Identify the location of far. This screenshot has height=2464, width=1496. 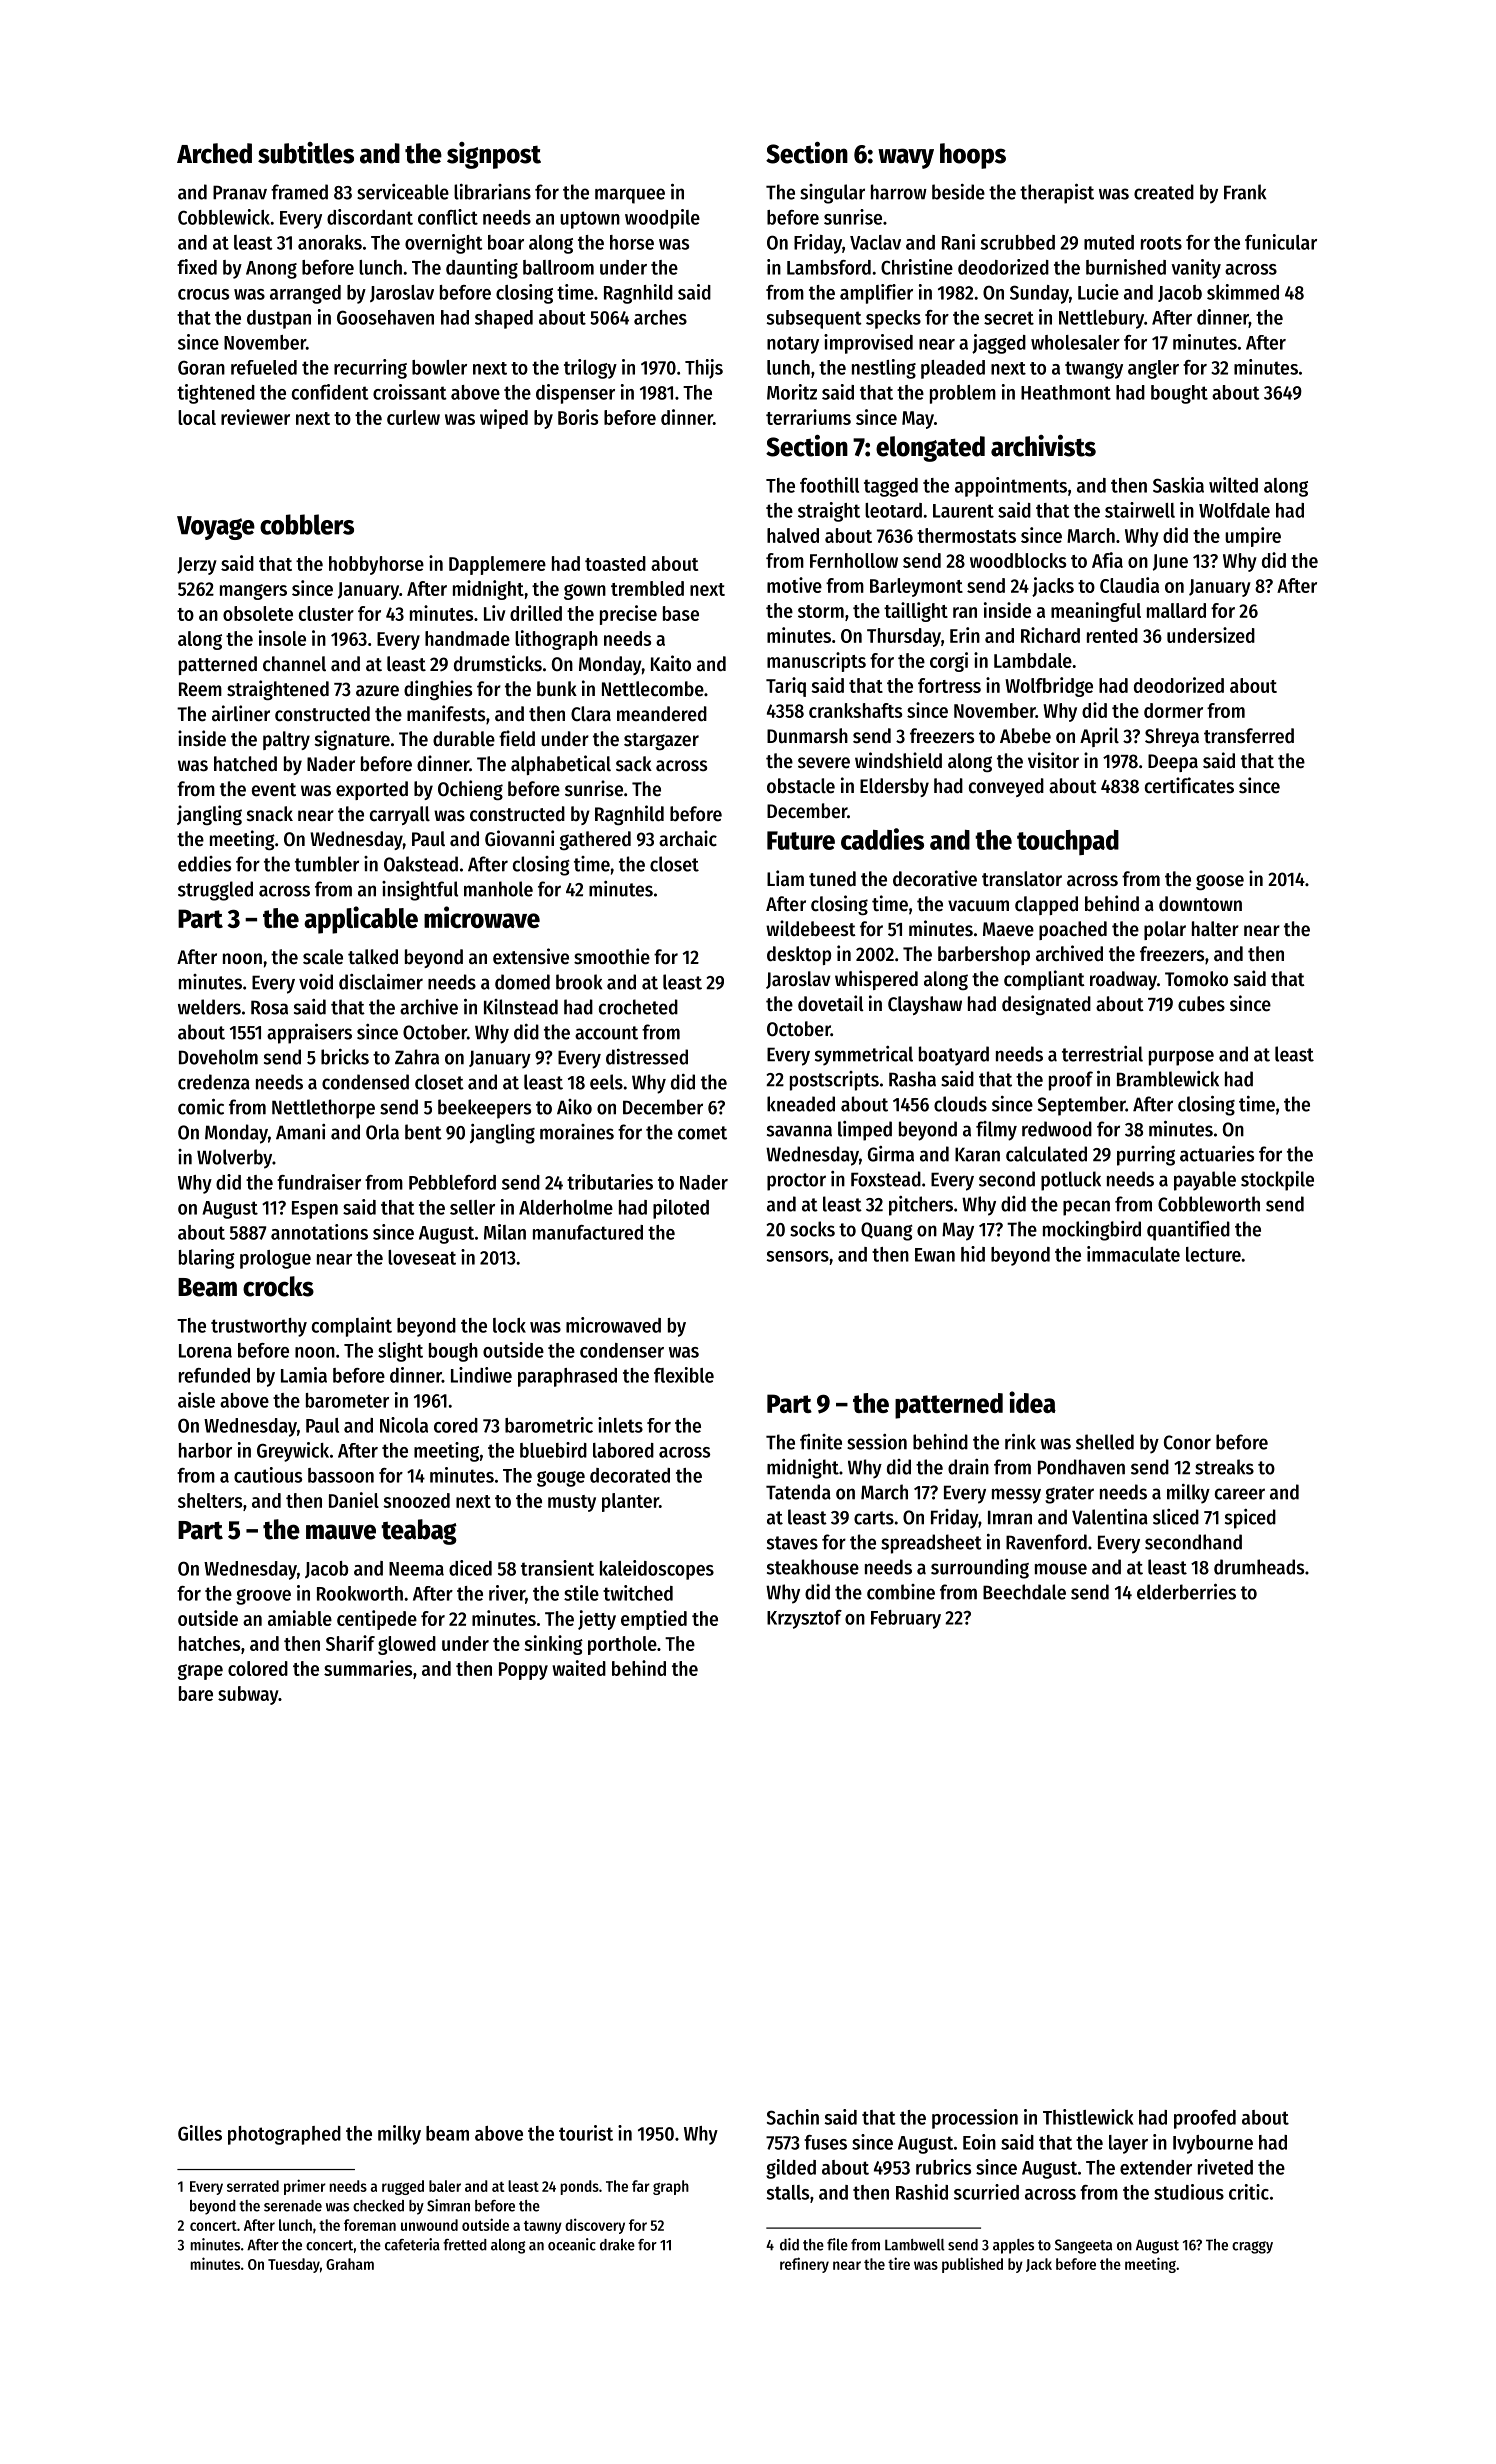
(641, 2186).
